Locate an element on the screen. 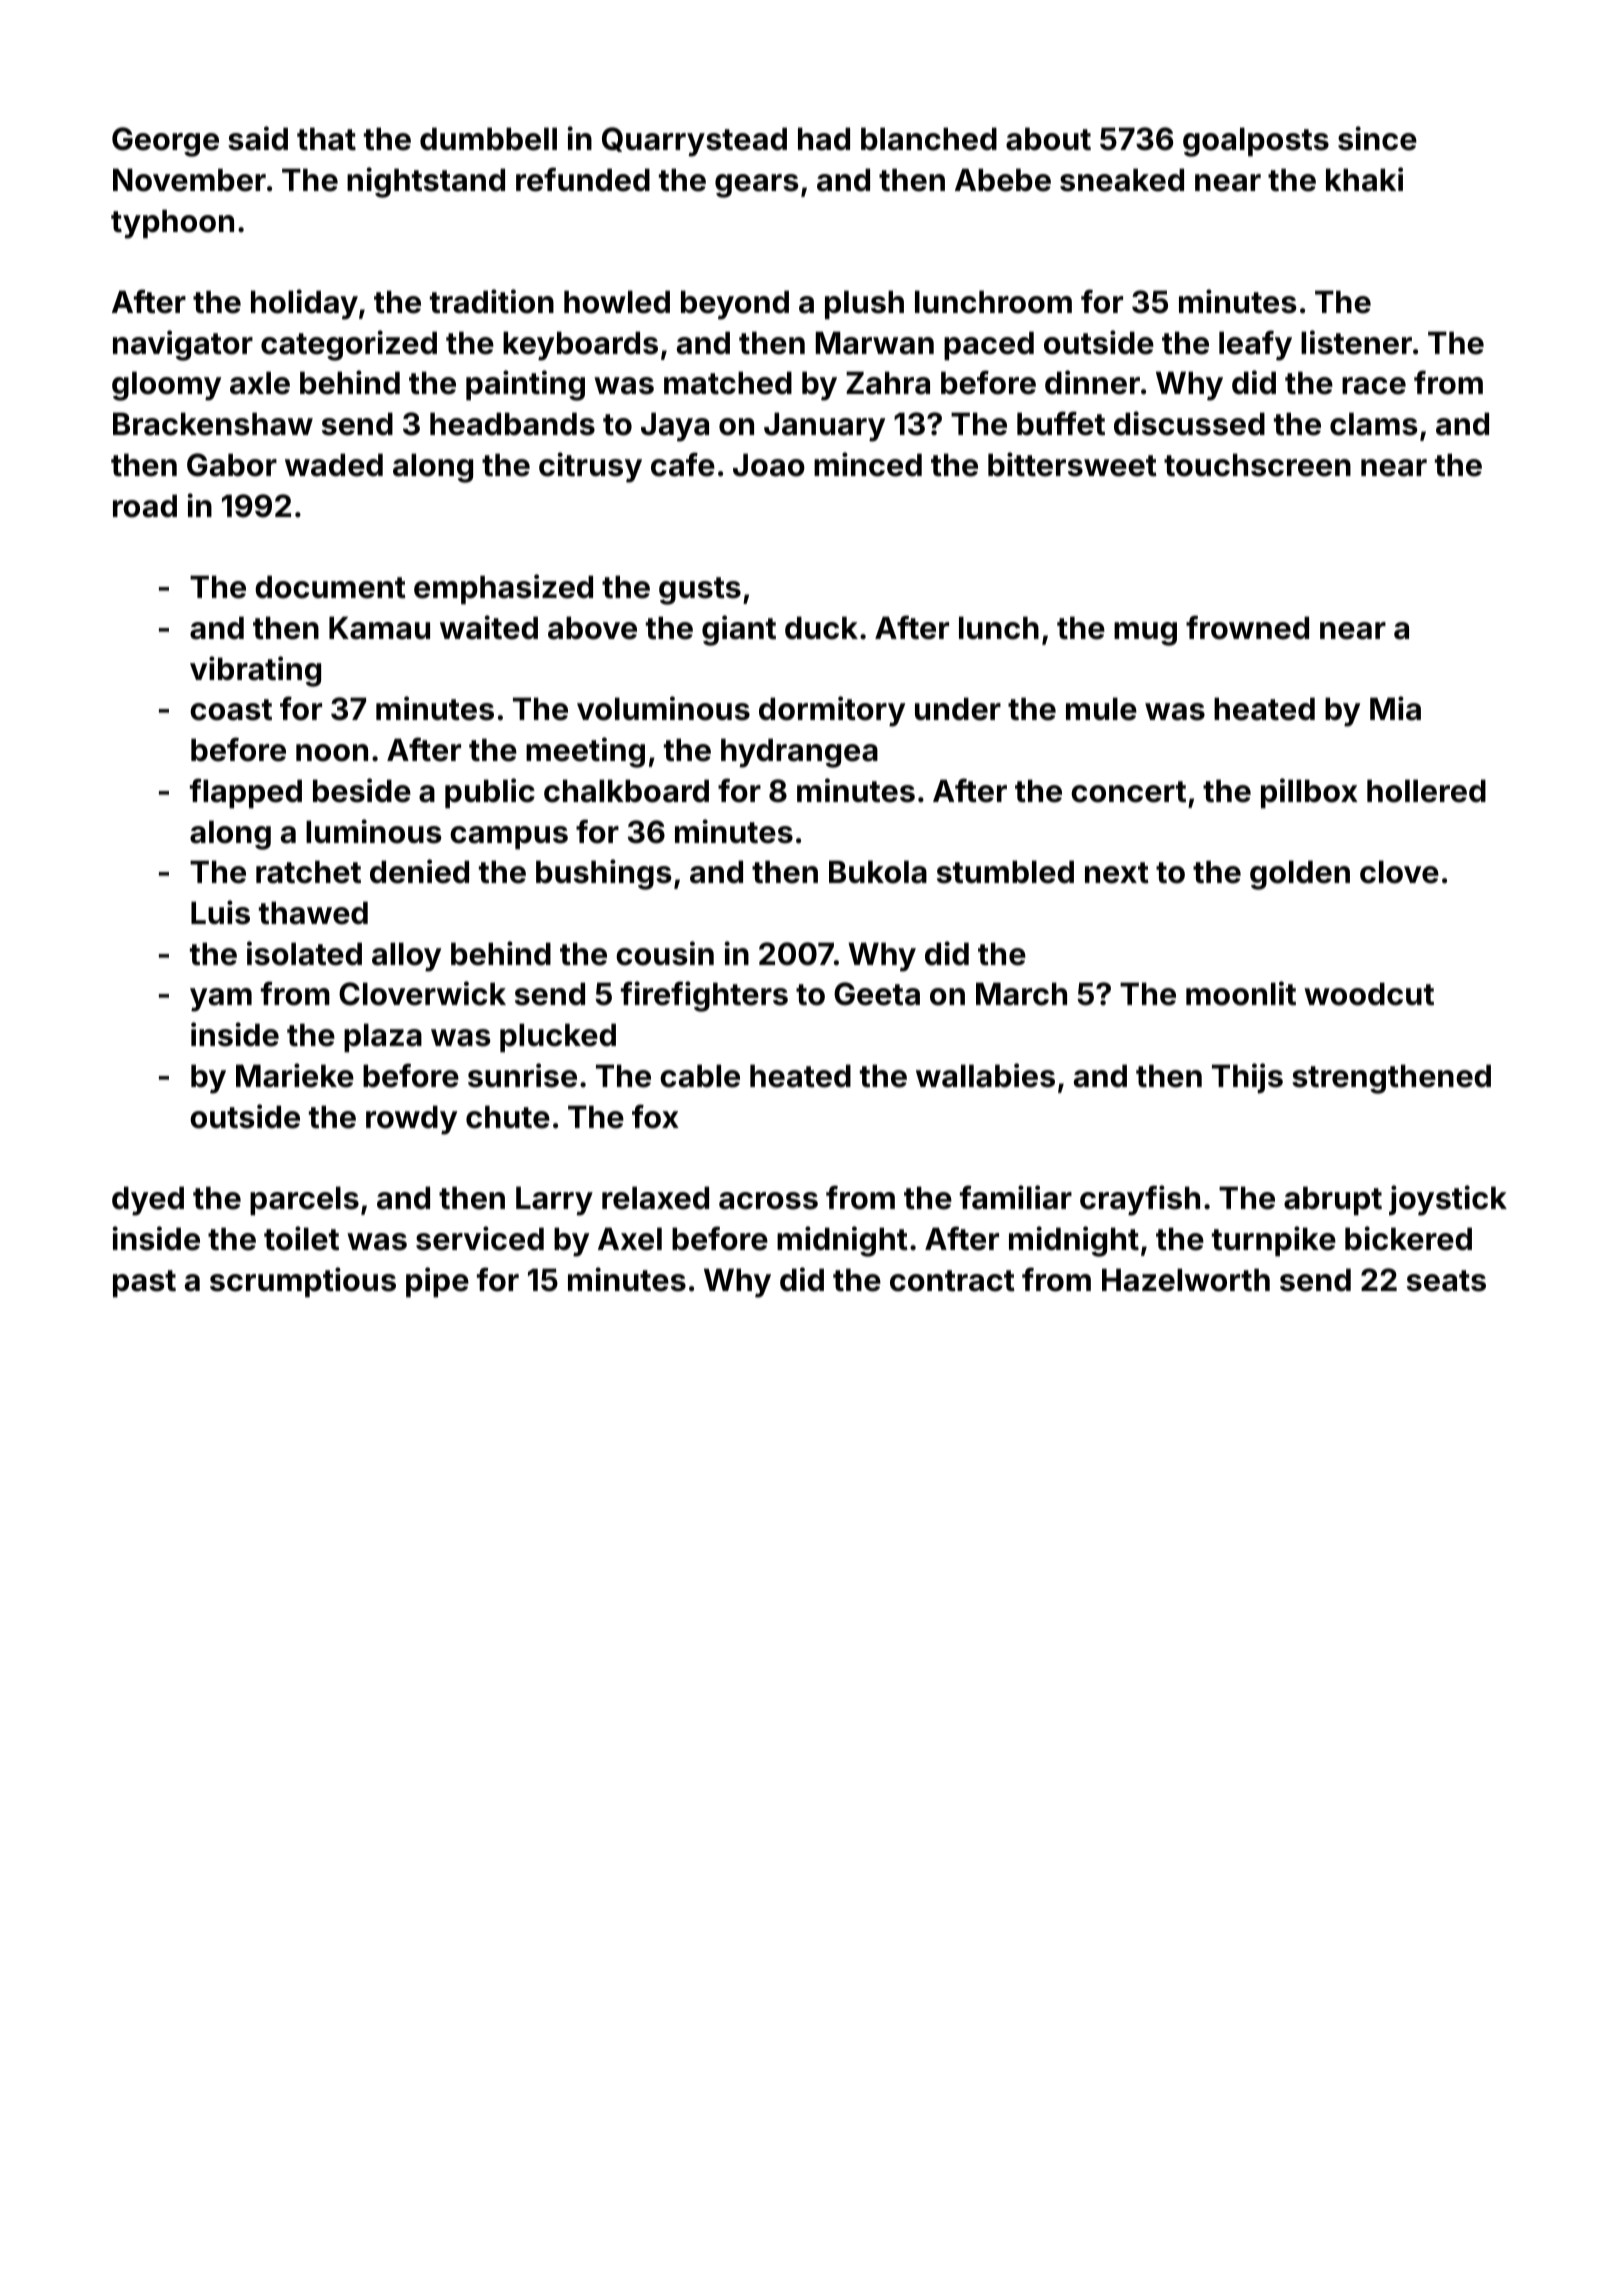 This screenshot has width=1620, height=2292. Mia is located at coordinates (1395, 708).
